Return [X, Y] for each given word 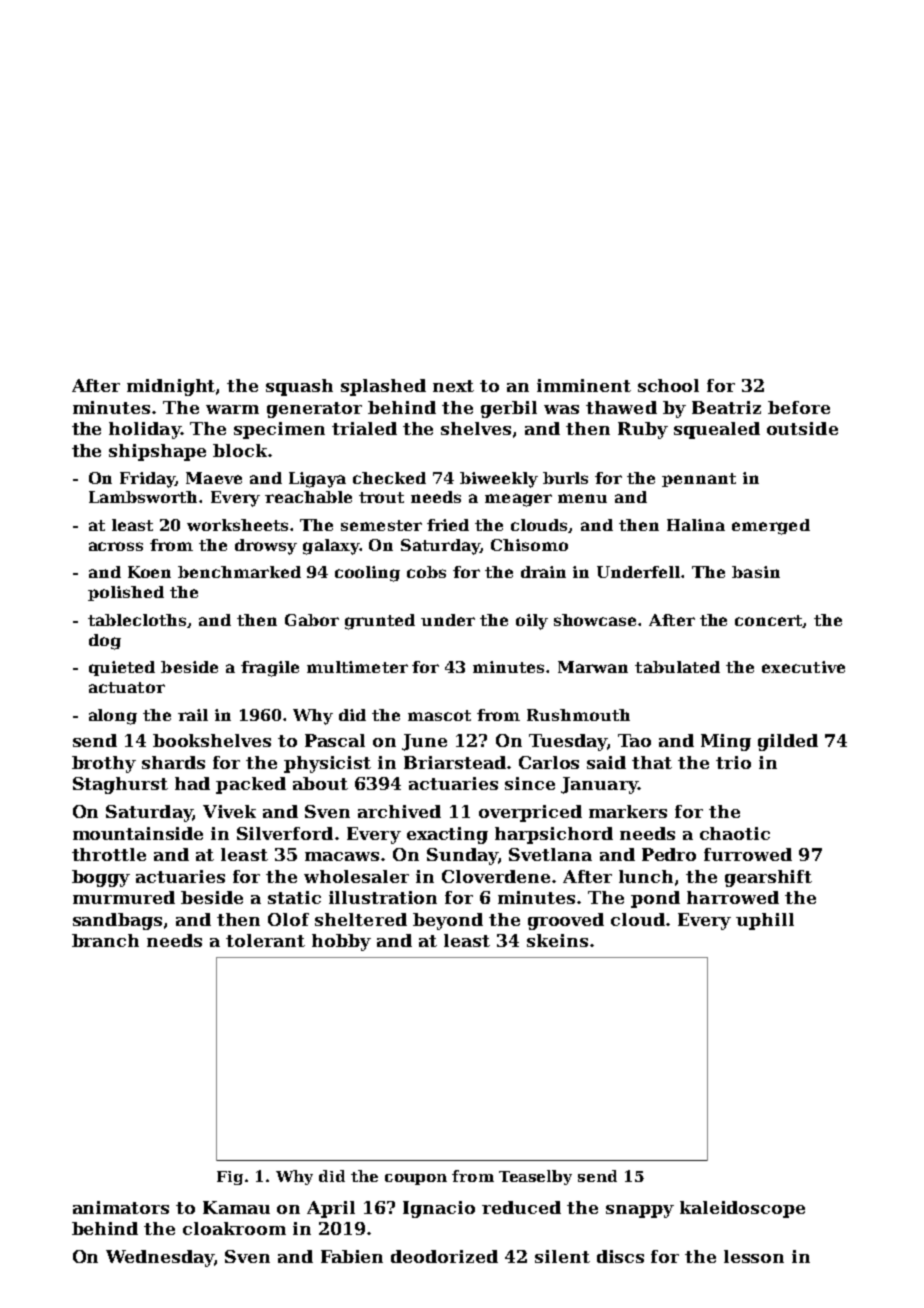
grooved [566, 921]
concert [769, 621]
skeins [557, 940]
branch [105, 940]
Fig [230, 1178]
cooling [367, 574]
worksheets [237, 525]
